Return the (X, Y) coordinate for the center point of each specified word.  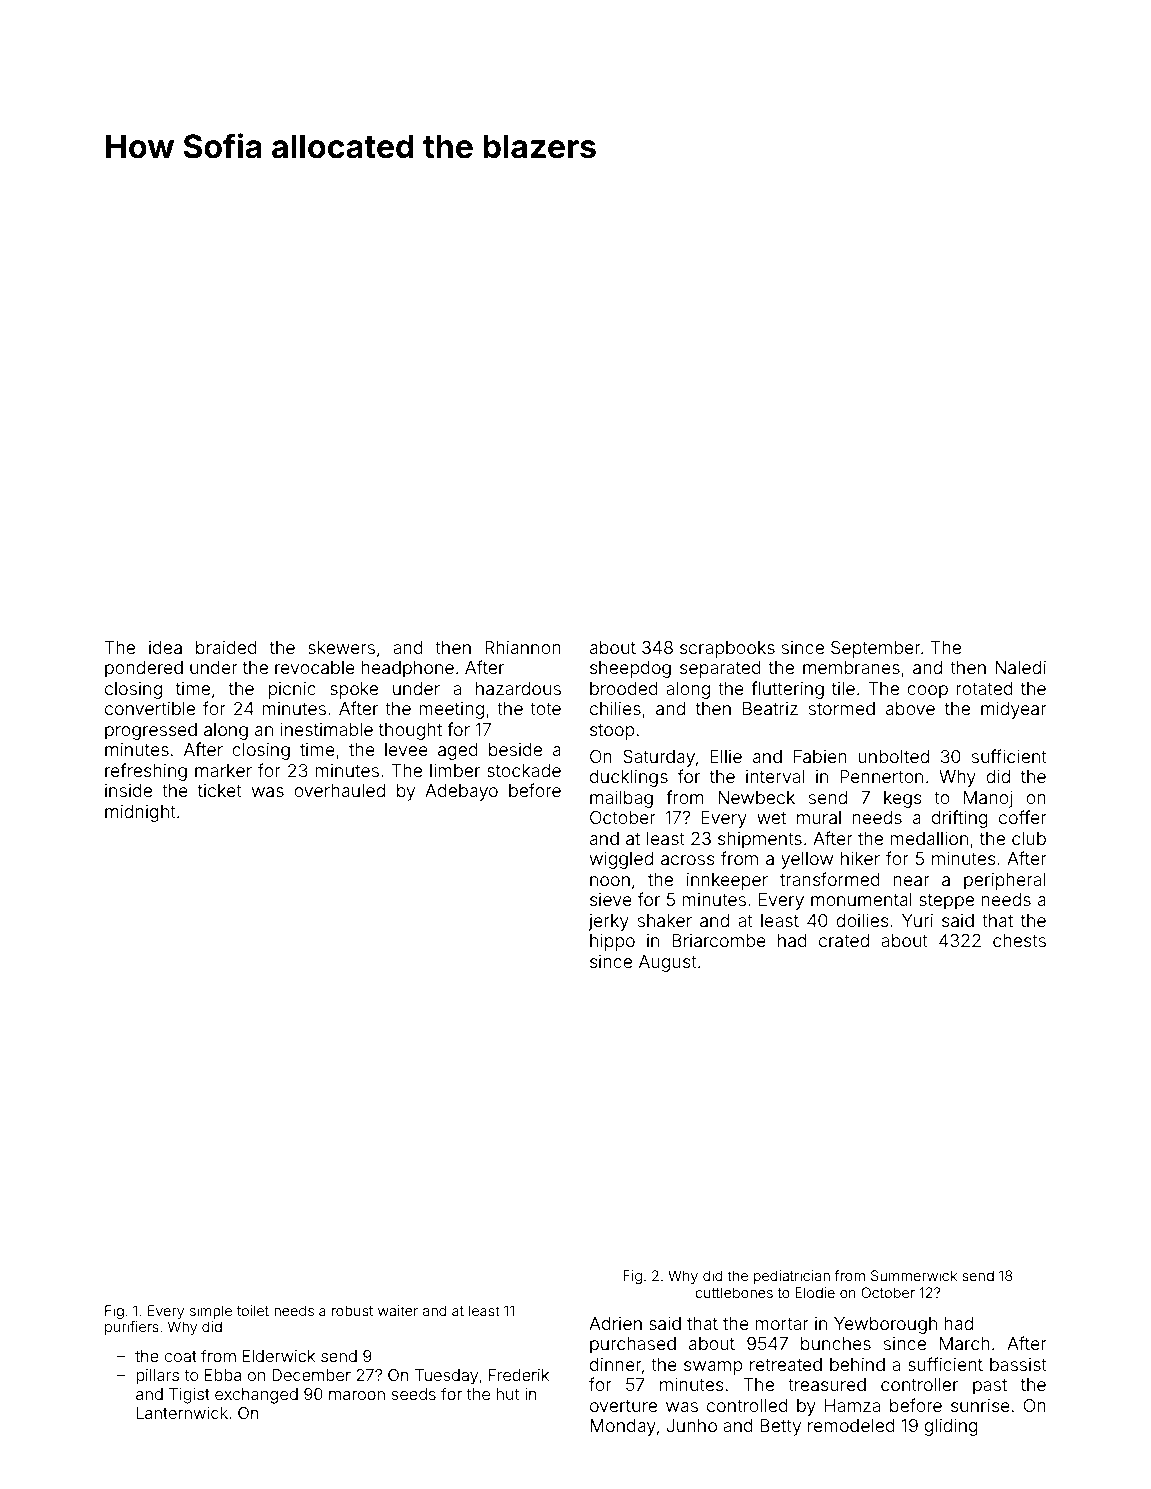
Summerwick (914, 1275)
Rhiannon (523, 647)
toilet (253, 1310)
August (668, 963)
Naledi (1020, 667)
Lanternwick (182, 1413)
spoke (354, 690)
